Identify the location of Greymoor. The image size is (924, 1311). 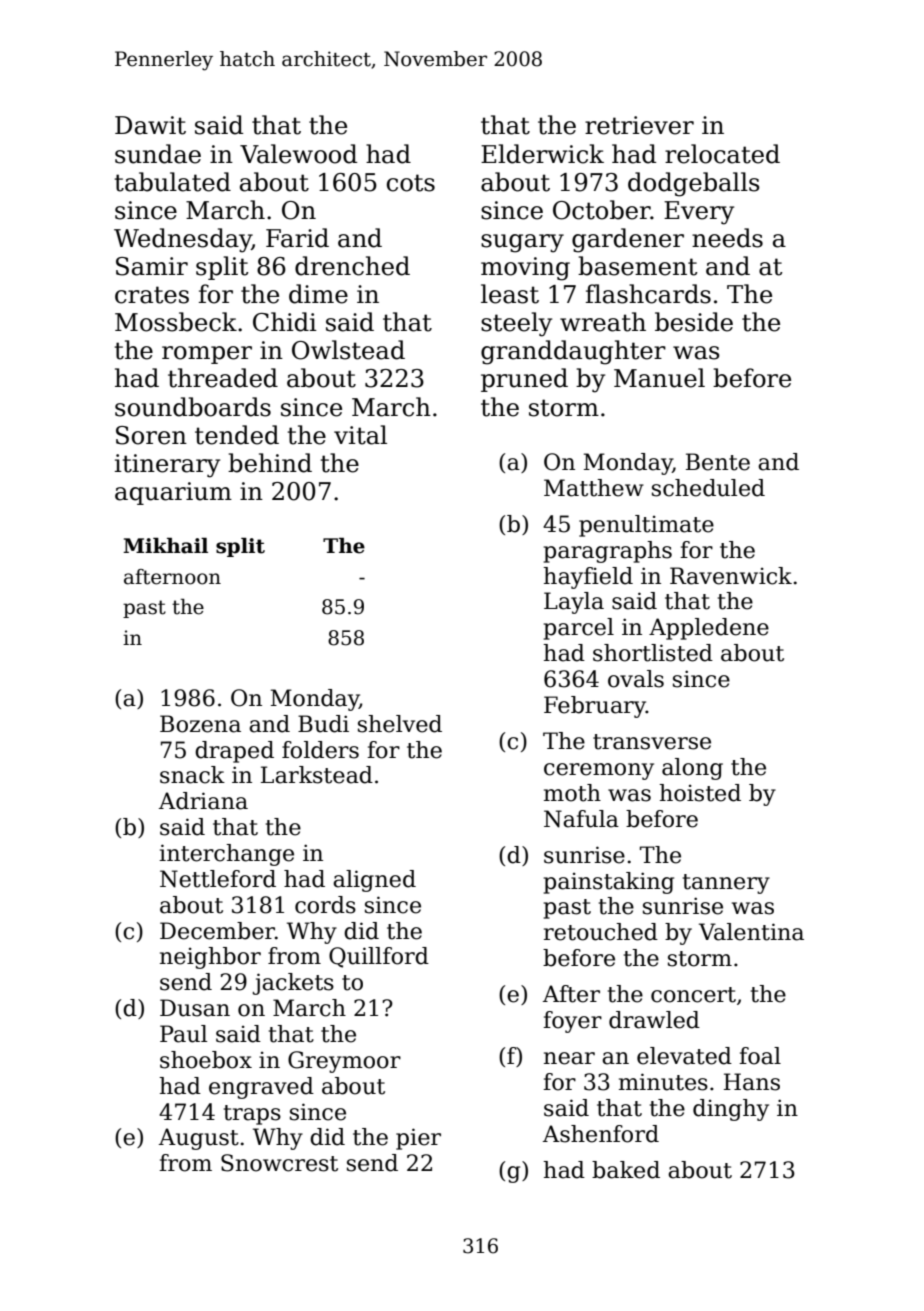
(344, 1062).
